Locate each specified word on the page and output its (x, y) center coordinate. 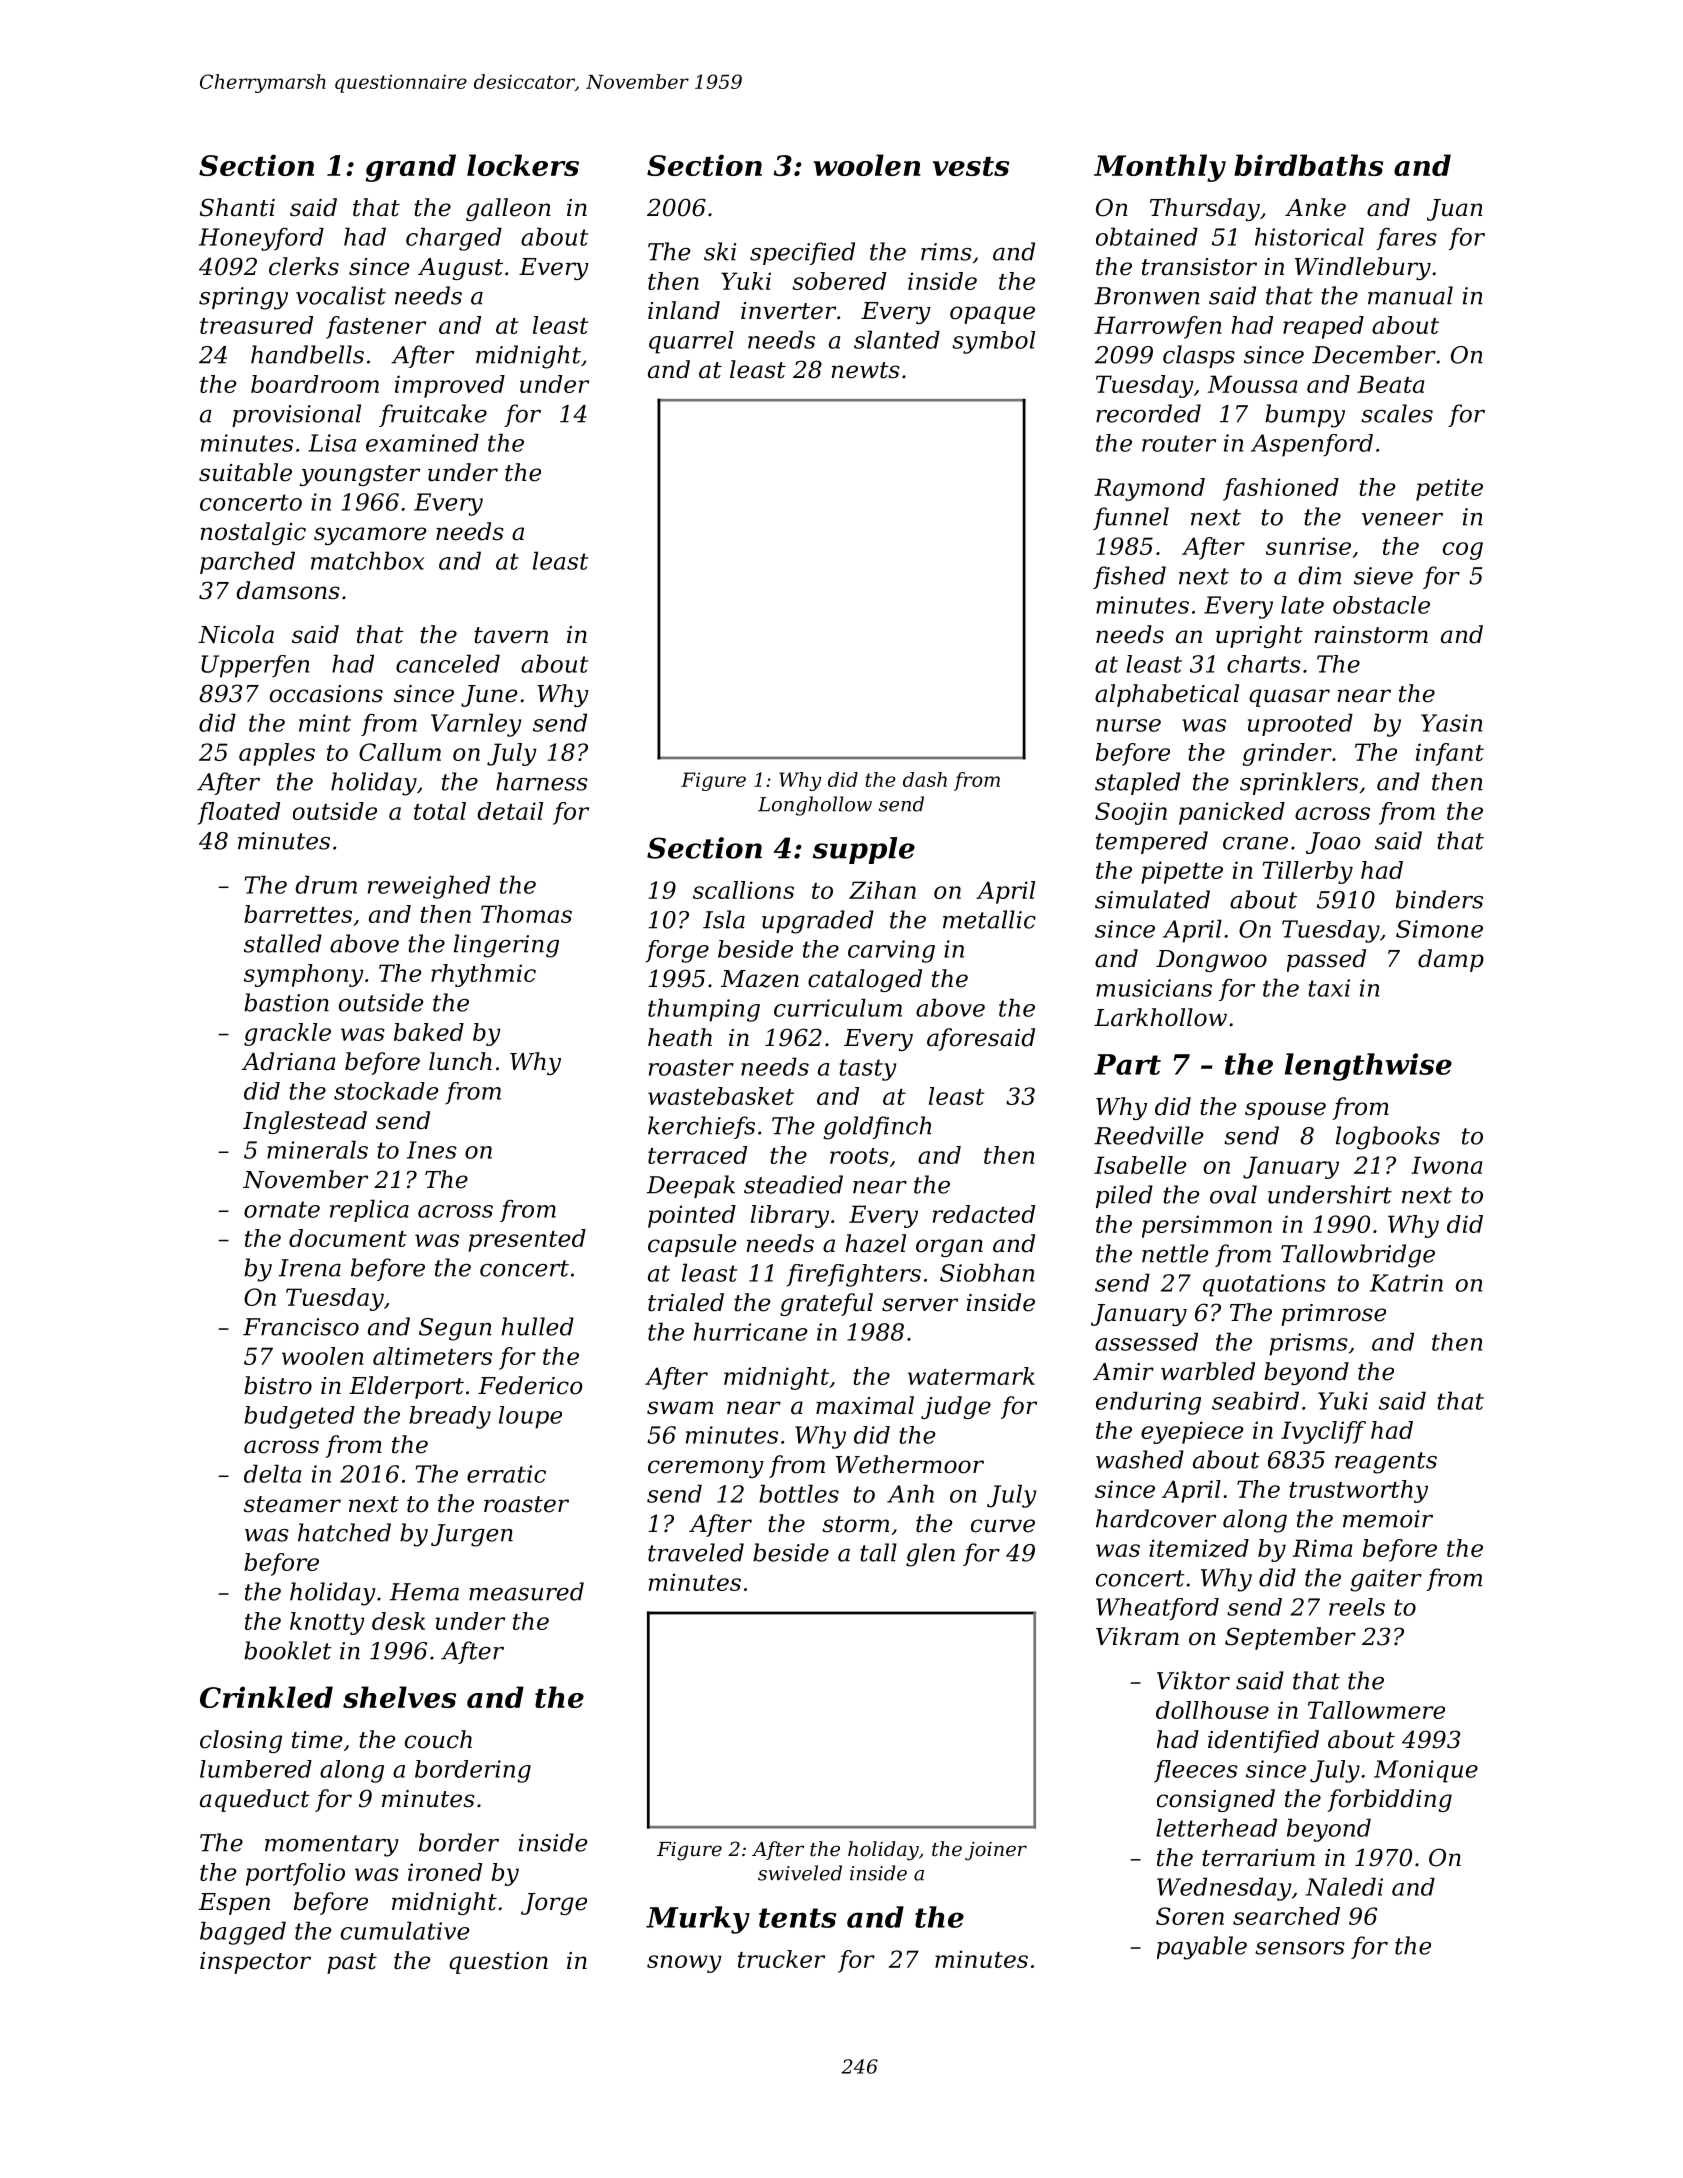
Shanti (237, 207)
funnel (1131, 518)
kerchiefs (701, 1127)
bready (450, 1417)
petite (1449, 489)
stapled (1137, 783)
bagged (243, 1933)
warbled (1208, 1371)
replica (369, 1210)
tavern (511, 635)
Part (1127, 1064)
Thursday (1205, 209)
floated (239, 813)
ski (720, 251)
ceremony (706, 1469)
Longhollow (815, 806)
